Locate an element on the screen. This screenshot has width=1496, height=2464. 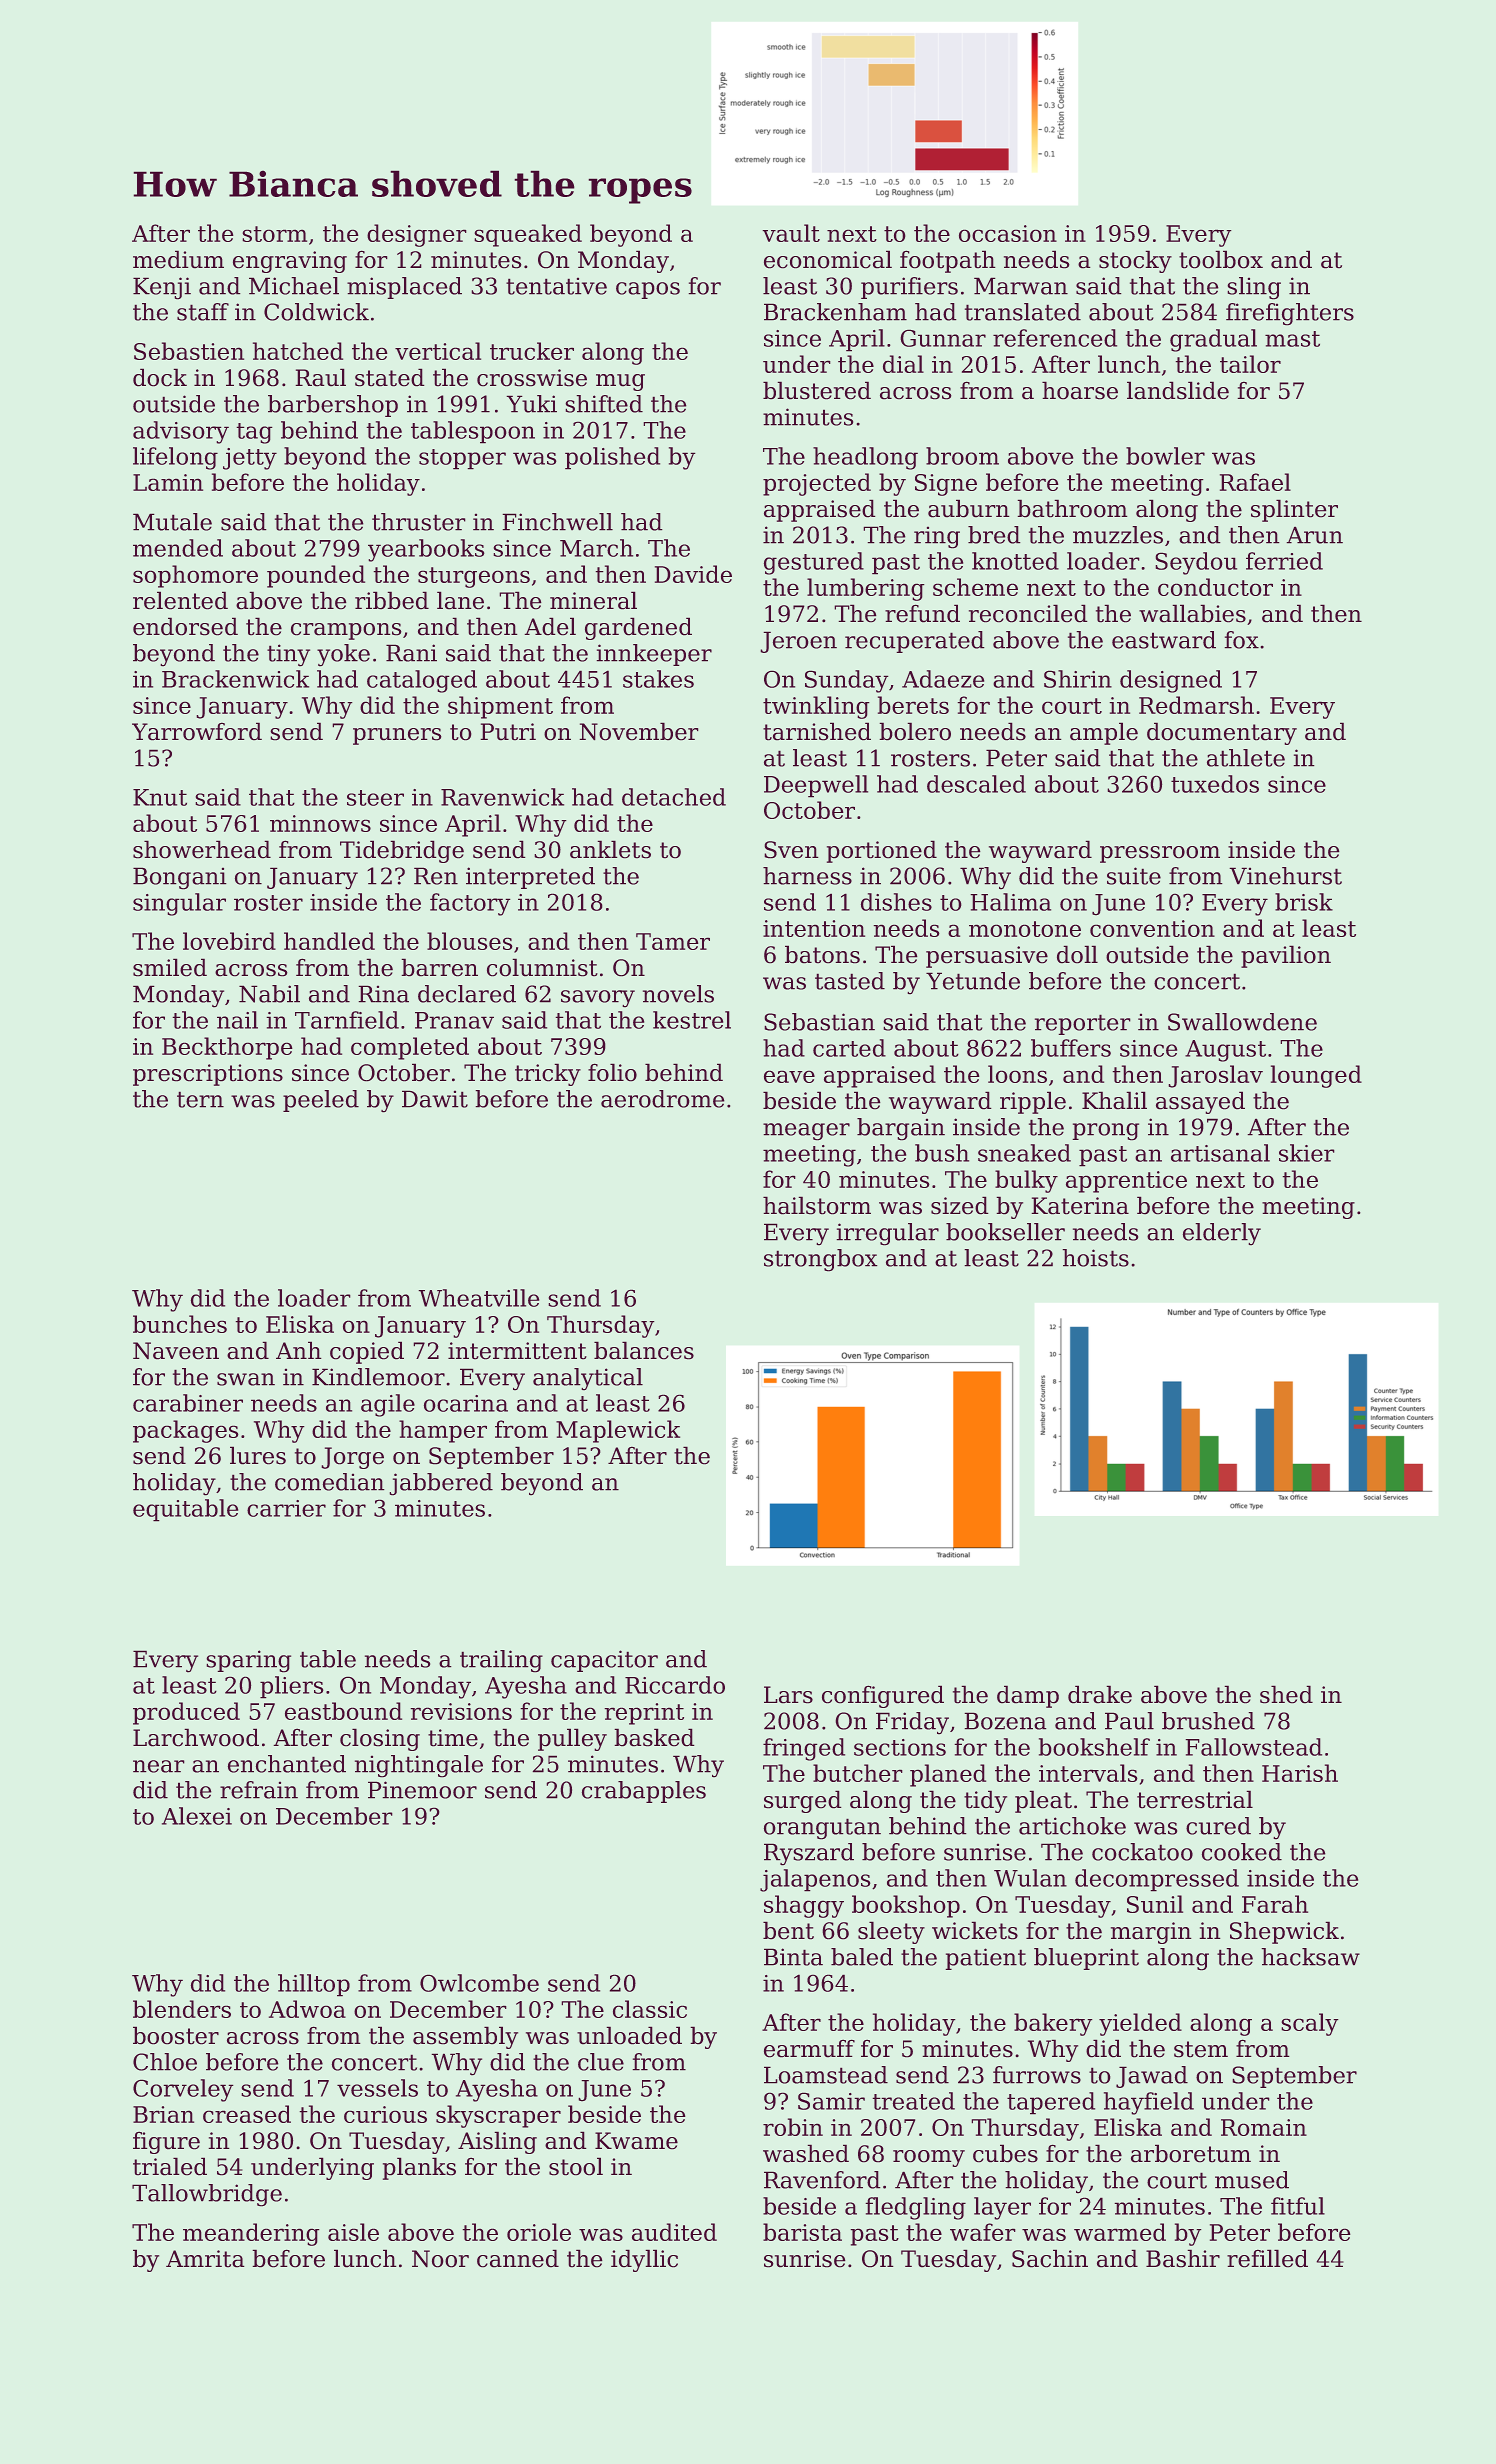
Nabil is located at coordinates (269, 994).
